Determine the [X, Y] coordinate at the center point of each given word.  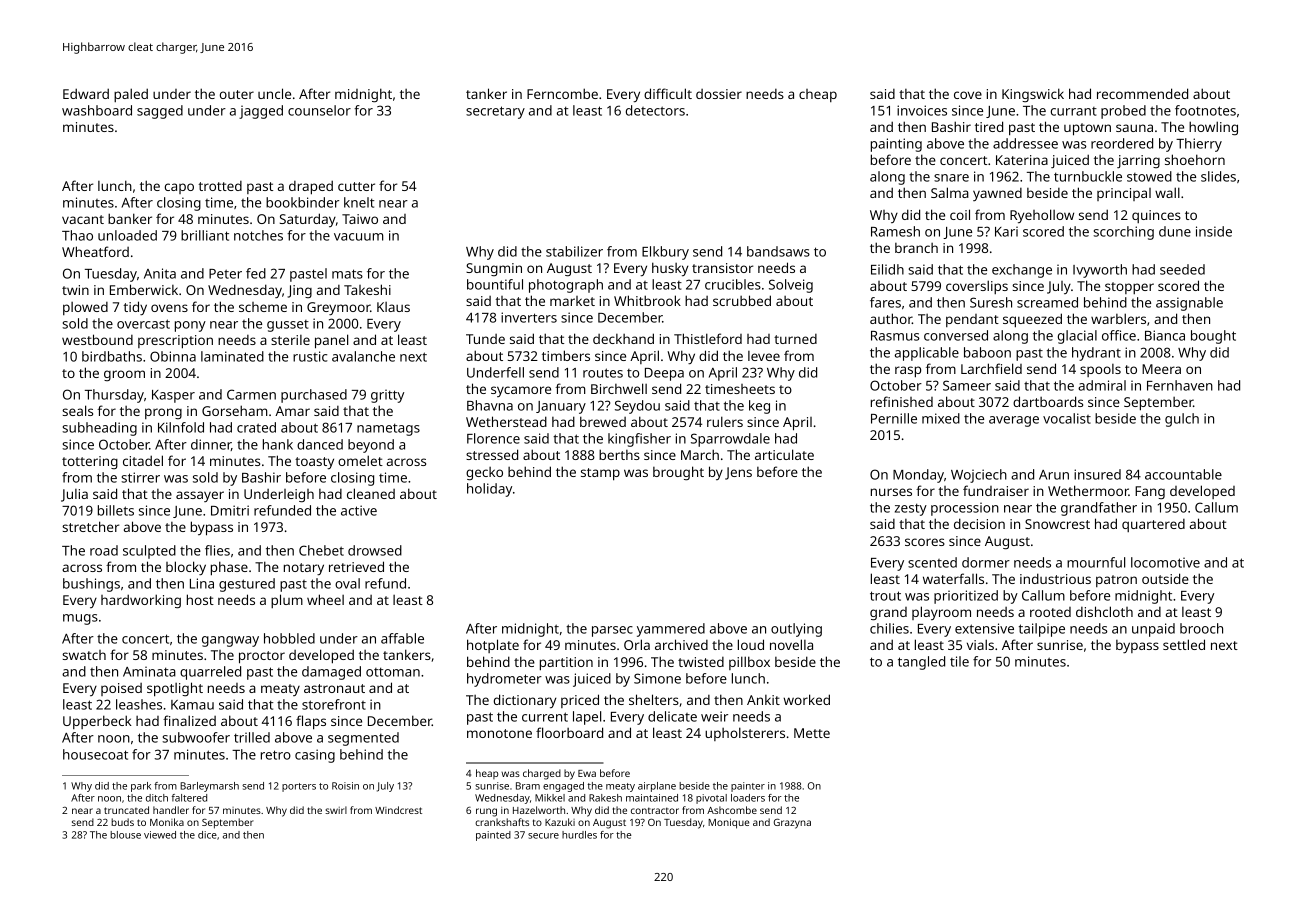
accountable [1183, 474]
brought [678, 473]
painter [748, 787]
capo [179, 188]
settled [1184, 644]
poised [121, 689]
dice [207, 835]
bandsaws [778, 251]
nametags [388, 429]
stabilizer [574, 251]
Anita [160, 273]
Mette [812, 733]
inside [1214, 231]
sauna [1134, 128]
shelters [654, 699]
